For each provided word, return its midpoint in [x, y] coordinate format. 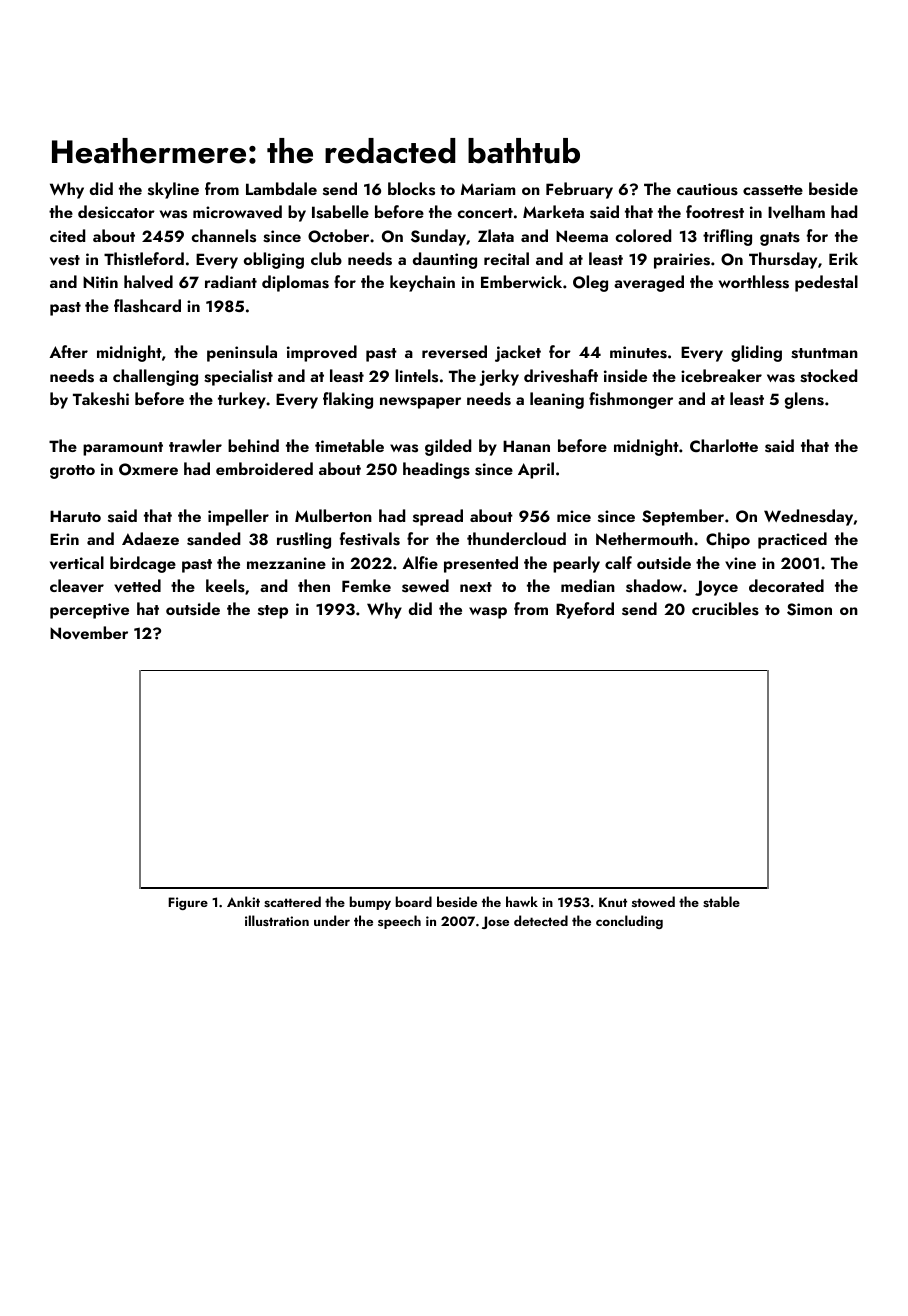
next [476, 587]
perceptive [89, 611]
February [579, 190]
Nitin [100, 282]
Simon [809, 609]
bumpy [370, 903]
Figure [188, 903]
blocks [411, 189]
